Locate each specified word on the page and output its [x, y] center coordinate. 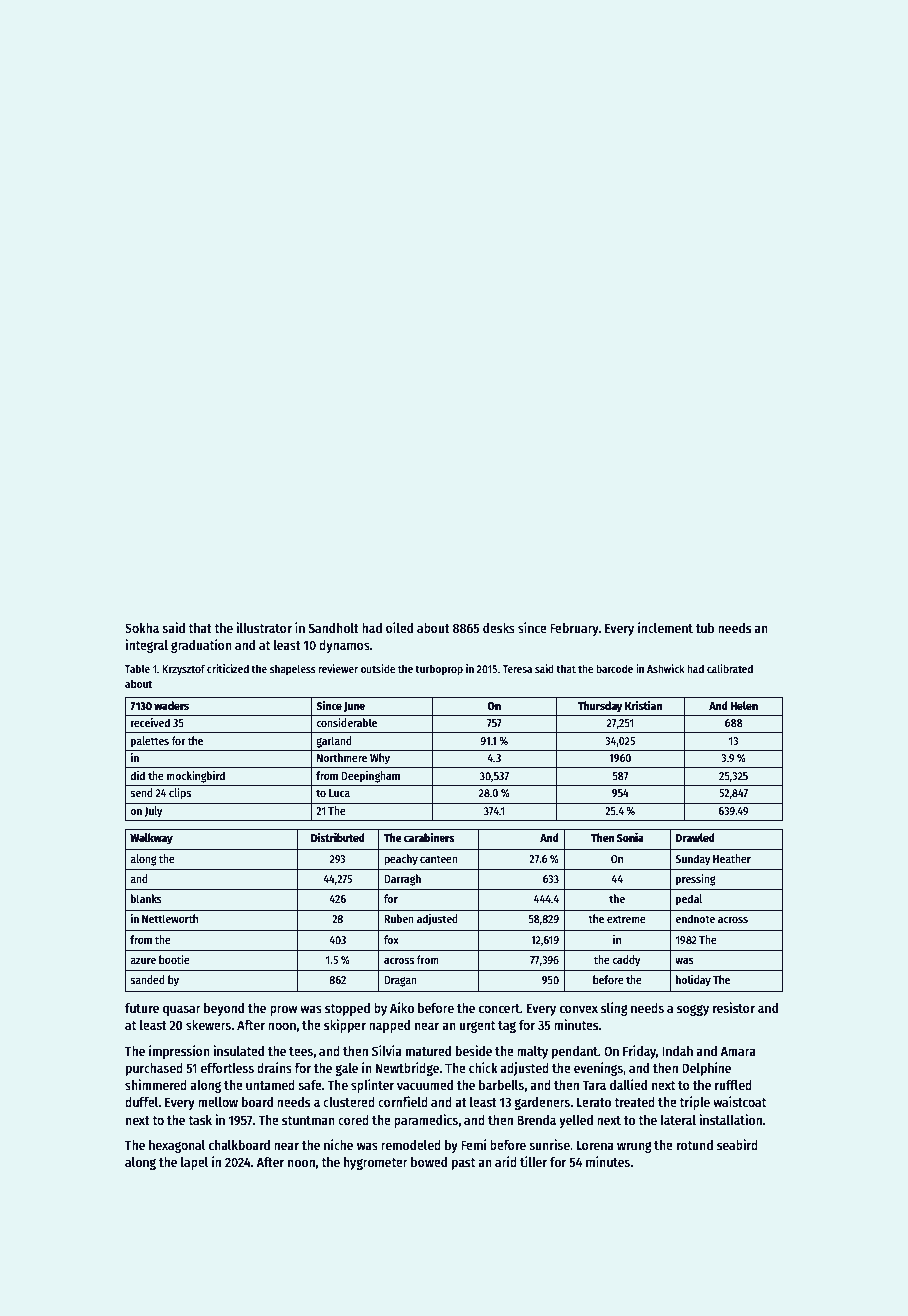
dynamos [344, 646]
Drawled [695, 837]
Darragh [402, 880]
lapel [194, 1163]
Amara [738, 1051]
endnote [695, 918]
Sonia [630, 837]
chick [483, 1067]
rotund [695, 1145]
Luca [339, 793]
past [463, 1164]
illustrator [264, 627]
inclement [665, 627]
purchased [154, 1069]
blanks [146, 898]
